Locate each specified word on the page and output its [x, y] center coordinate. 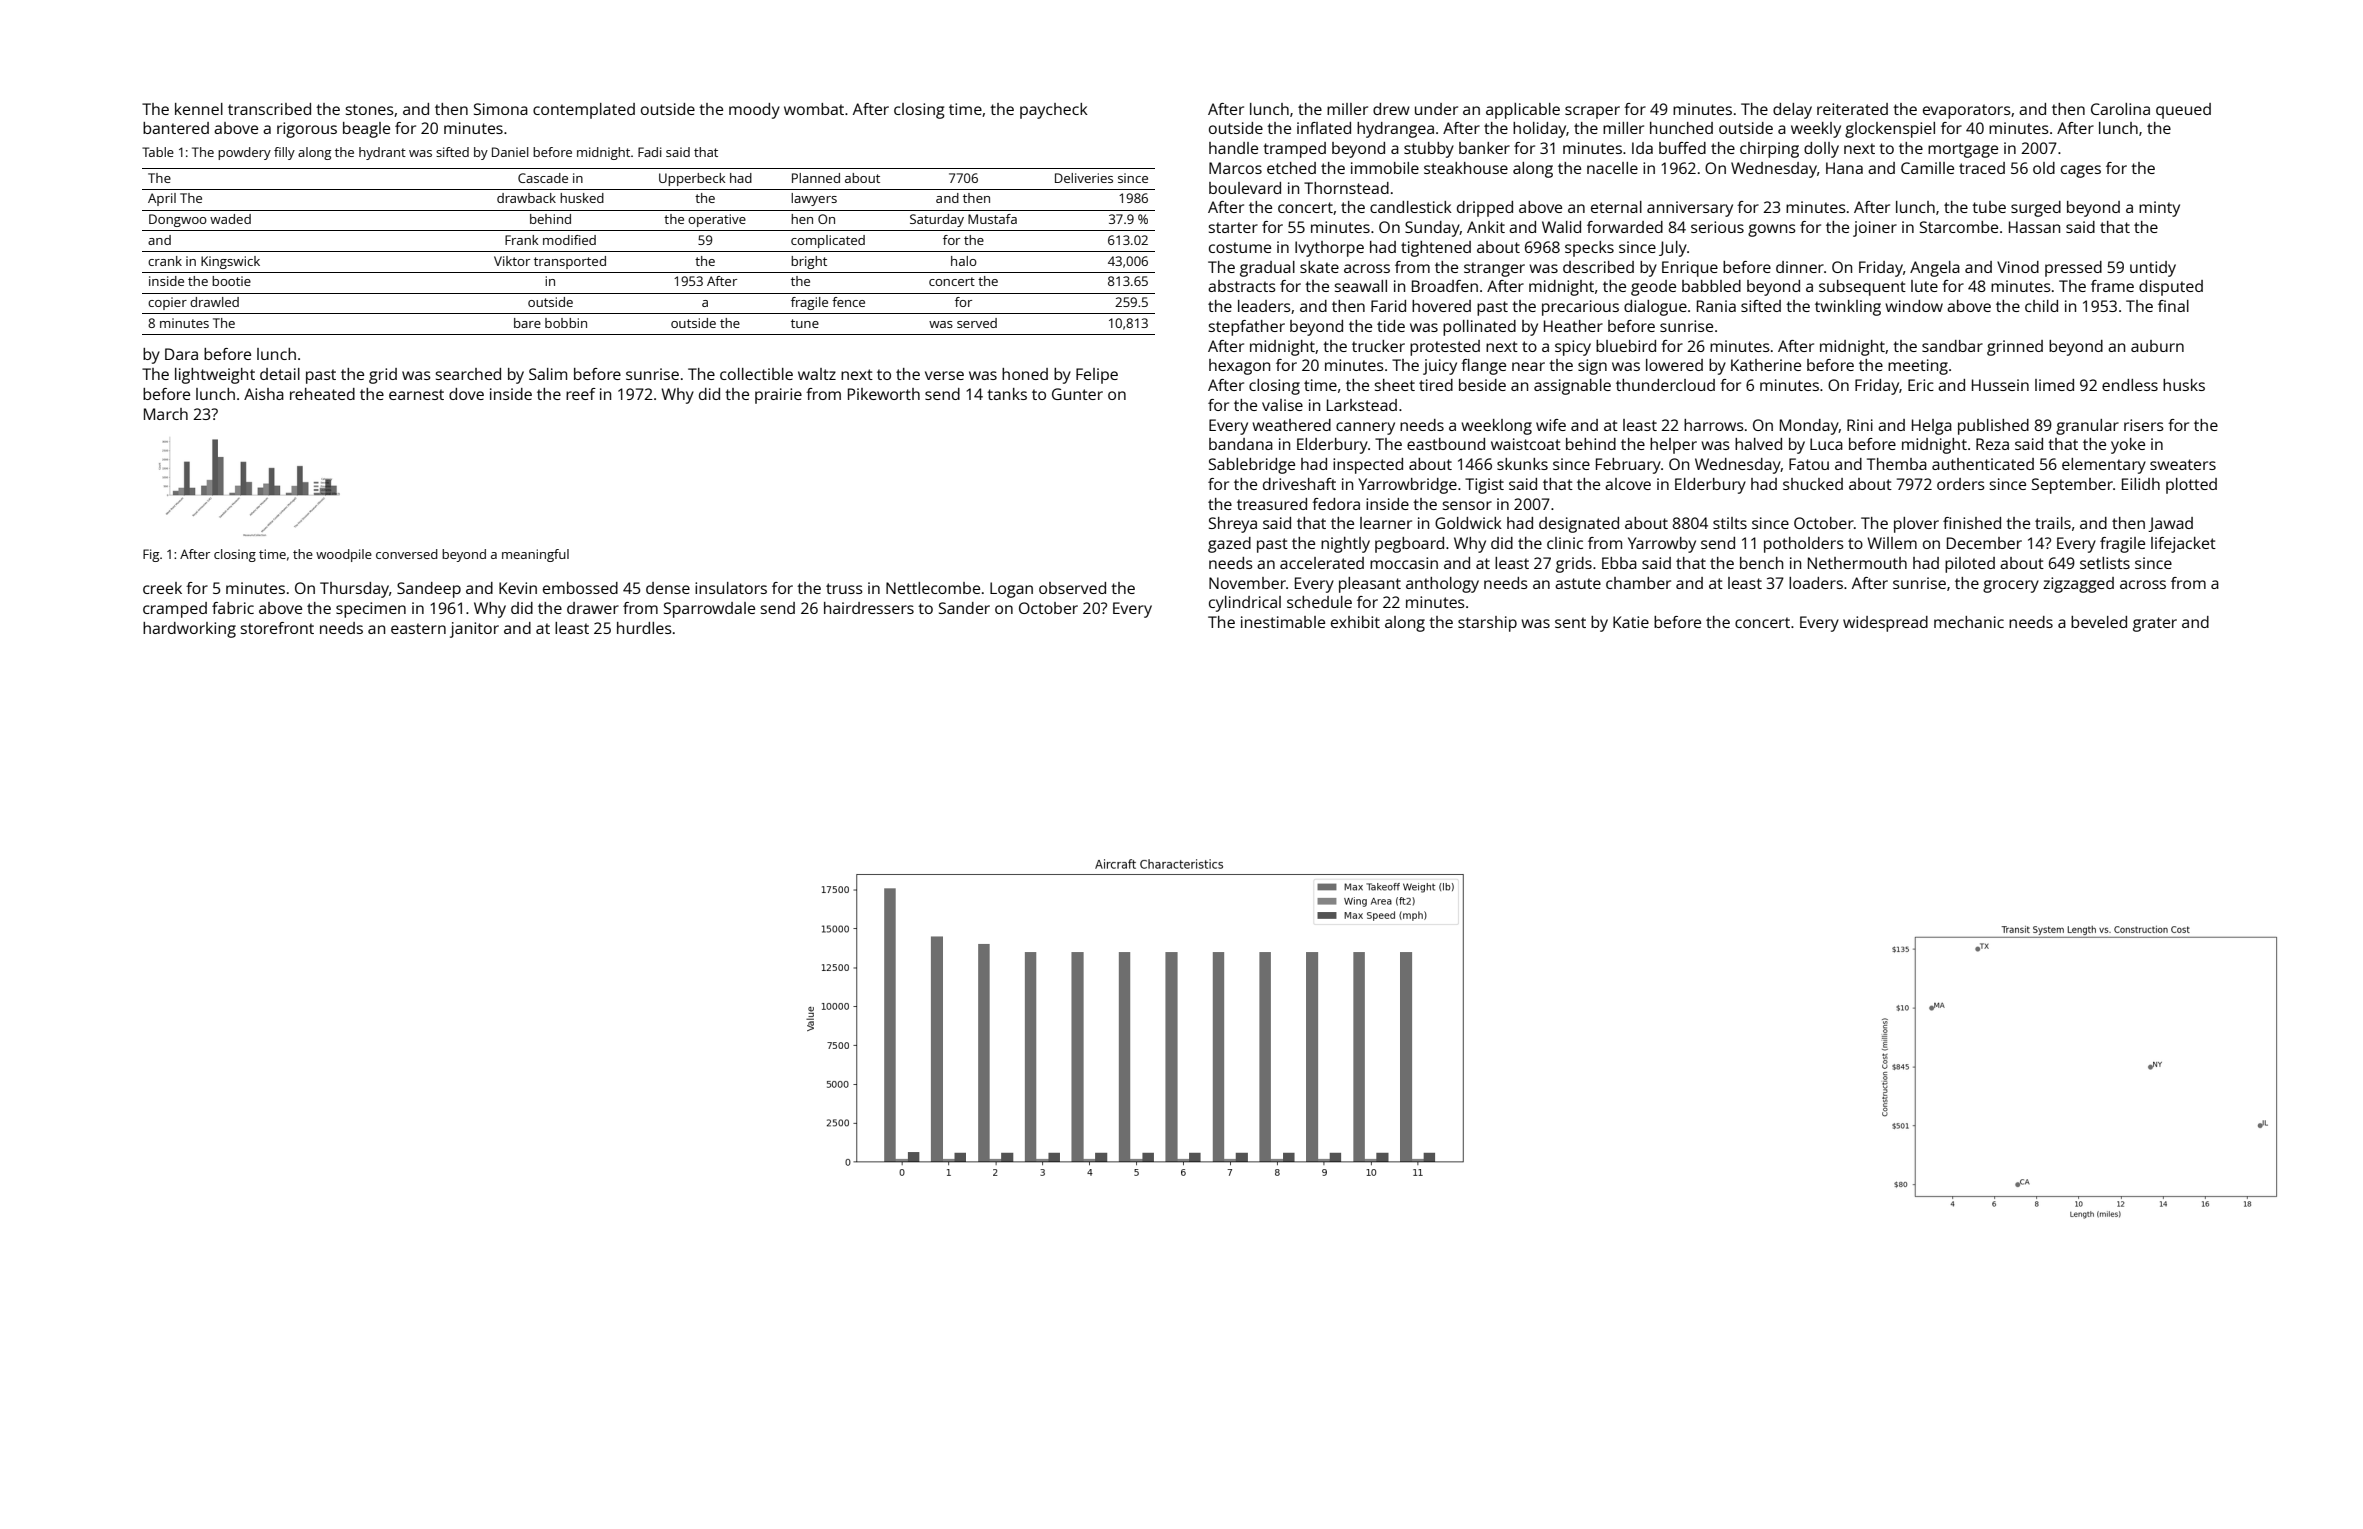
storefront [277, 628]
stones [370, 109]
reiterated [1852, 109]
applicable [1523, 111]
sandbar [1952, 346]
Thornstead [1346, 188]
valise [1282, 405]
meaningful [535, 555]
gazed [1229, 545]
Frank [522, 240]
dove [466, 394]
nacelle [1612, 168]
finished [1972, 523]
